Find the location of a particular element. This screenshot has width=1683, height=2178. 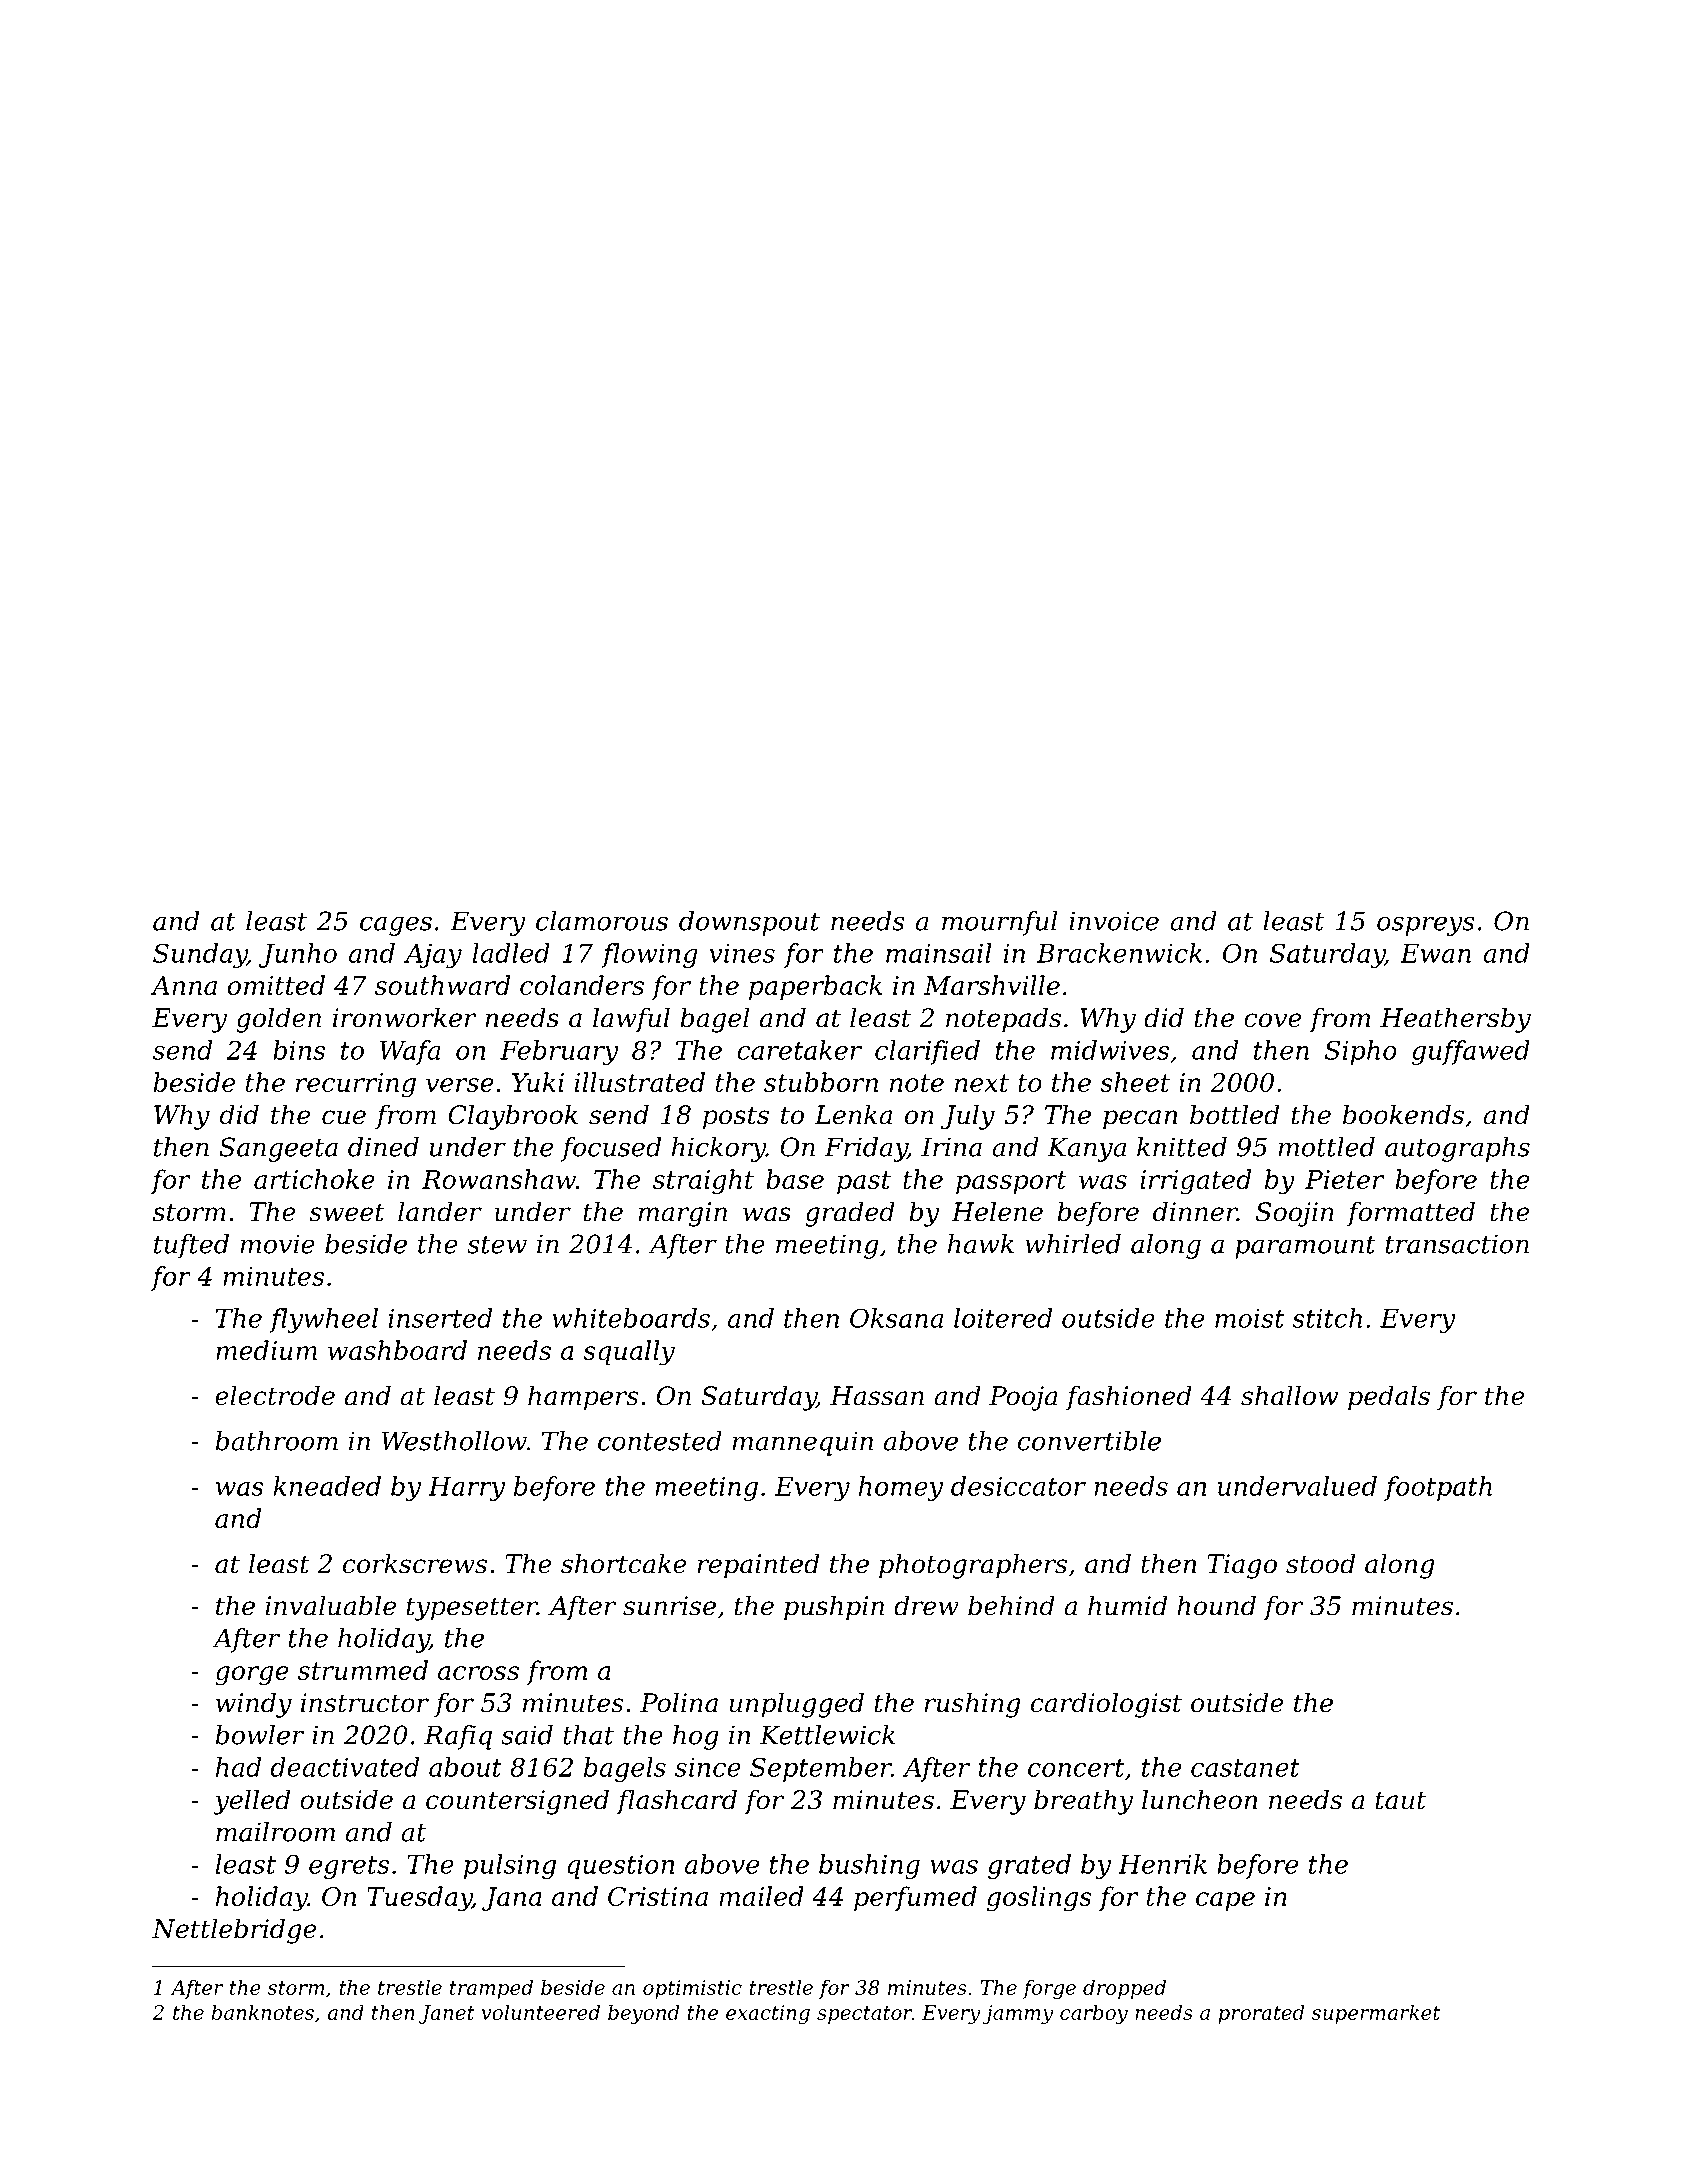

moist is located at coordinates (1249, 1318).
